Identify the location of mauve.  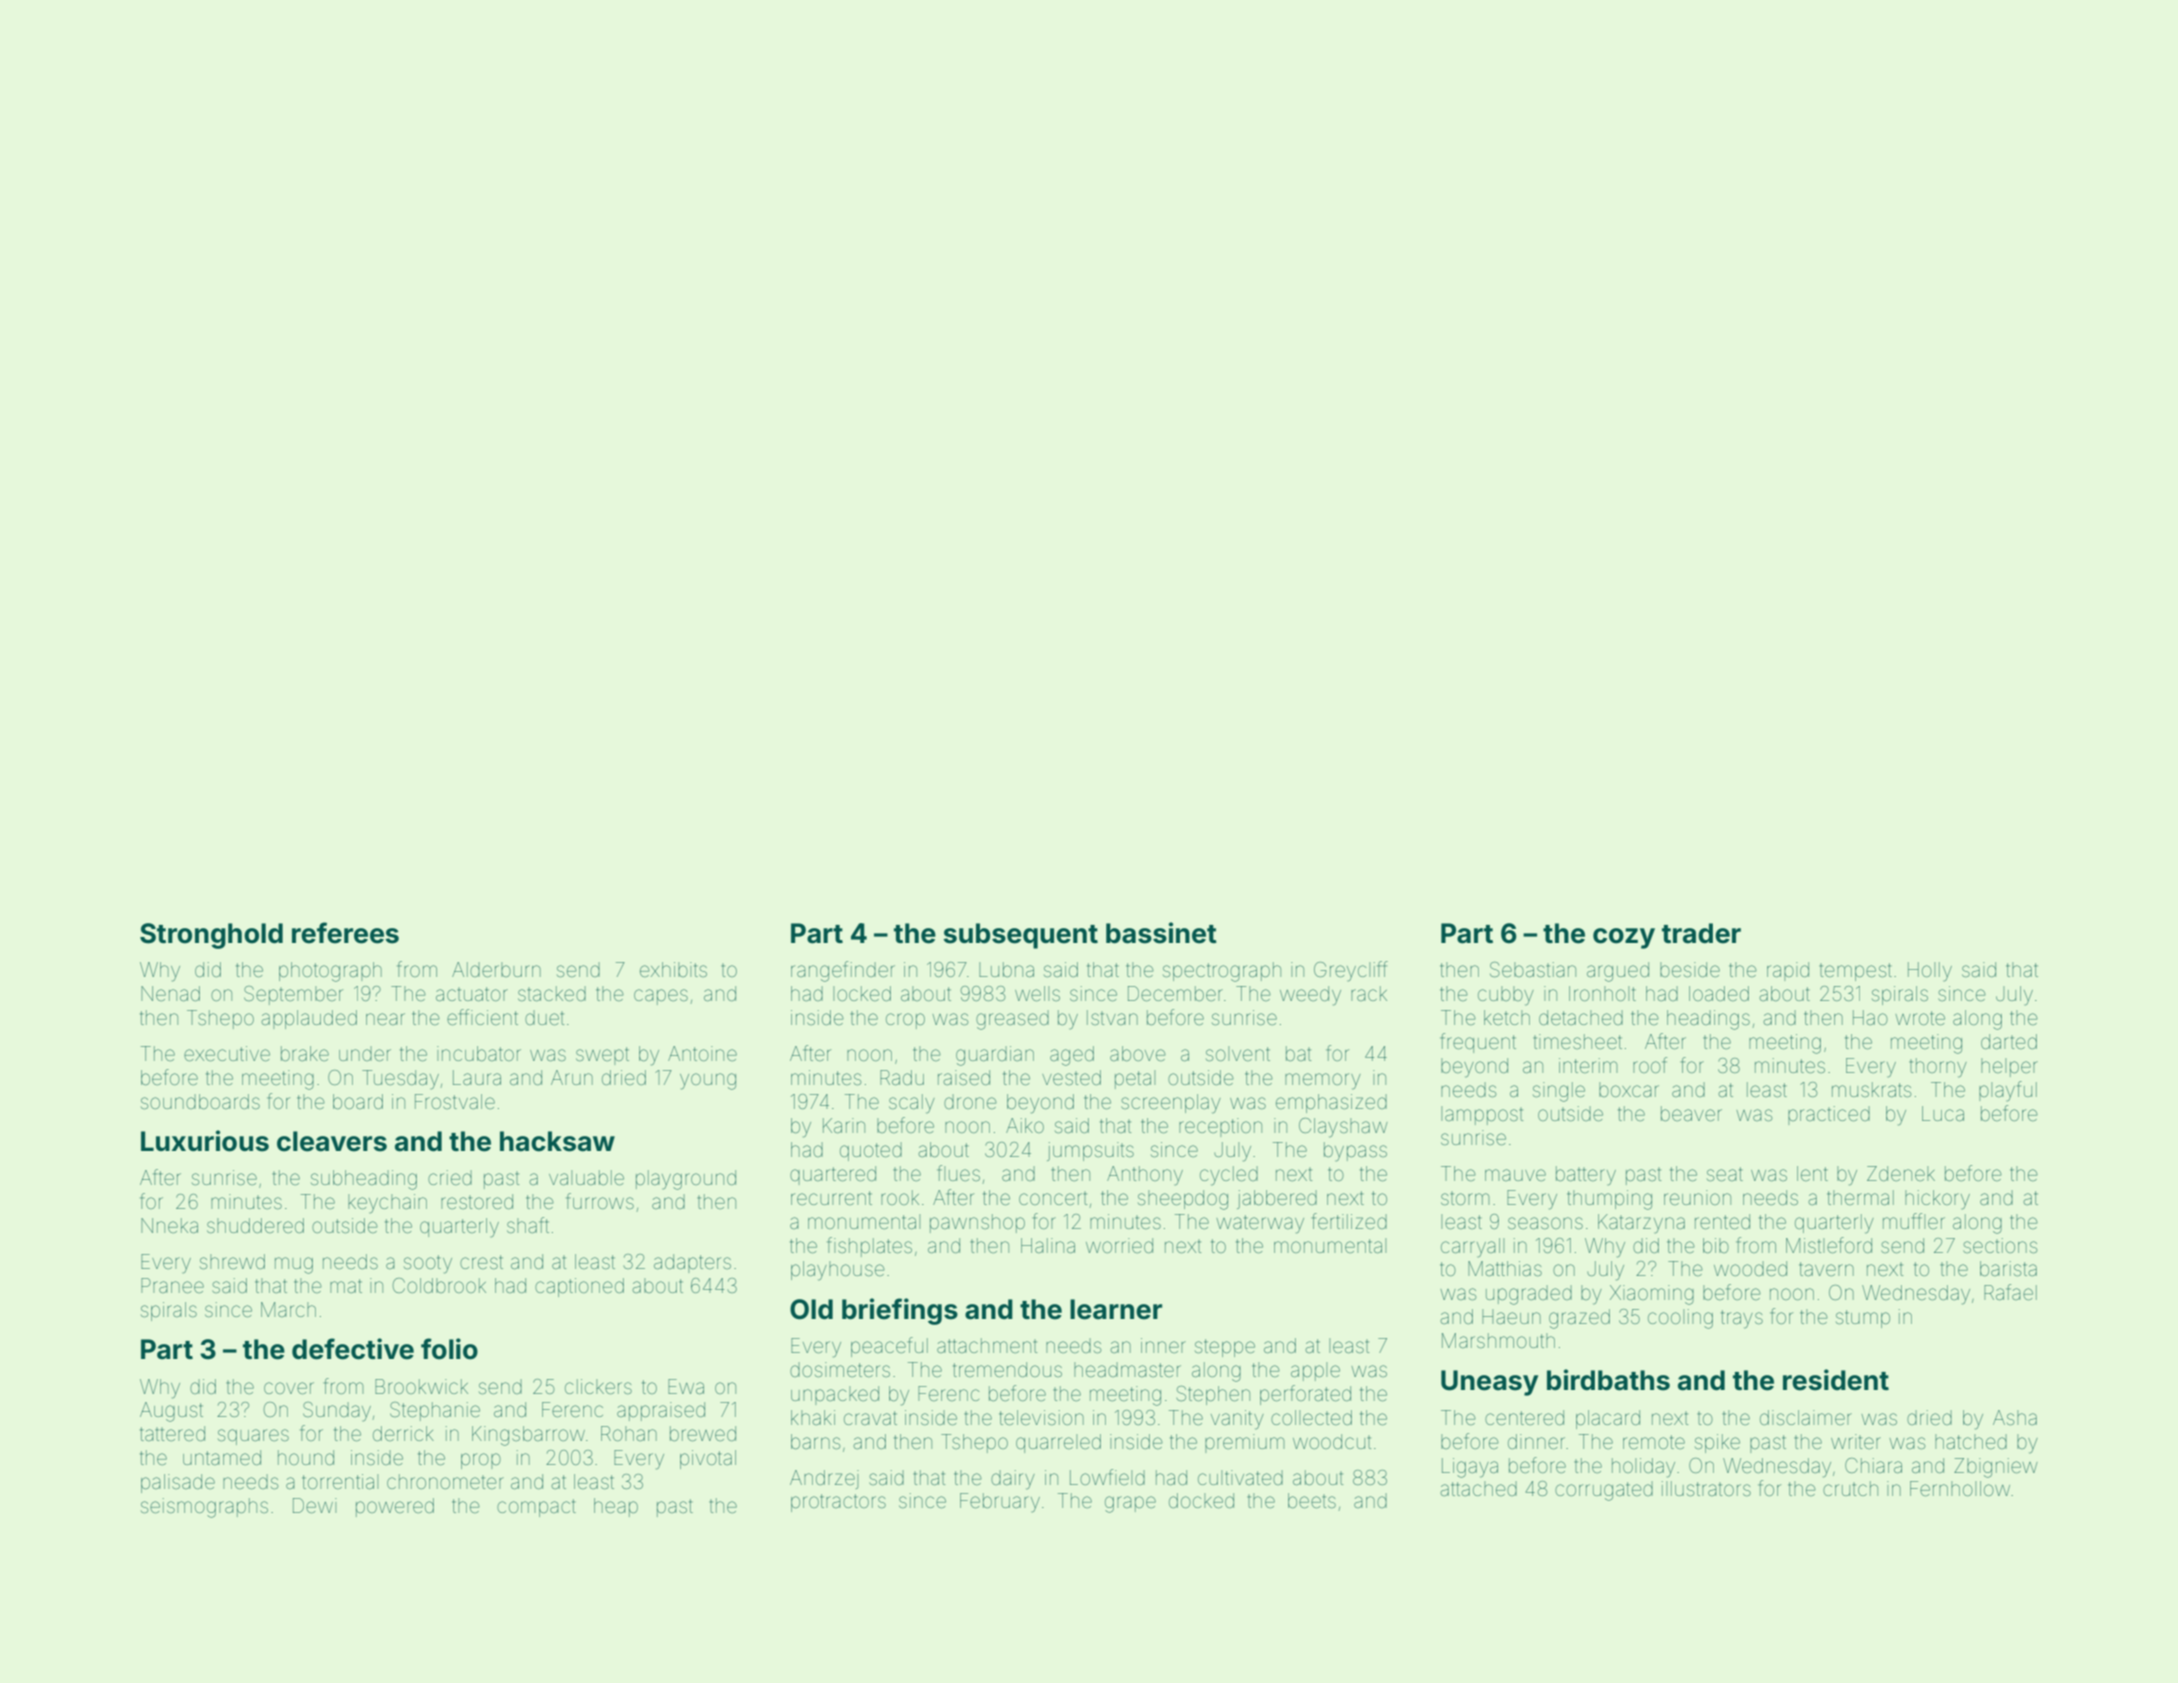
(1515, 1175).
